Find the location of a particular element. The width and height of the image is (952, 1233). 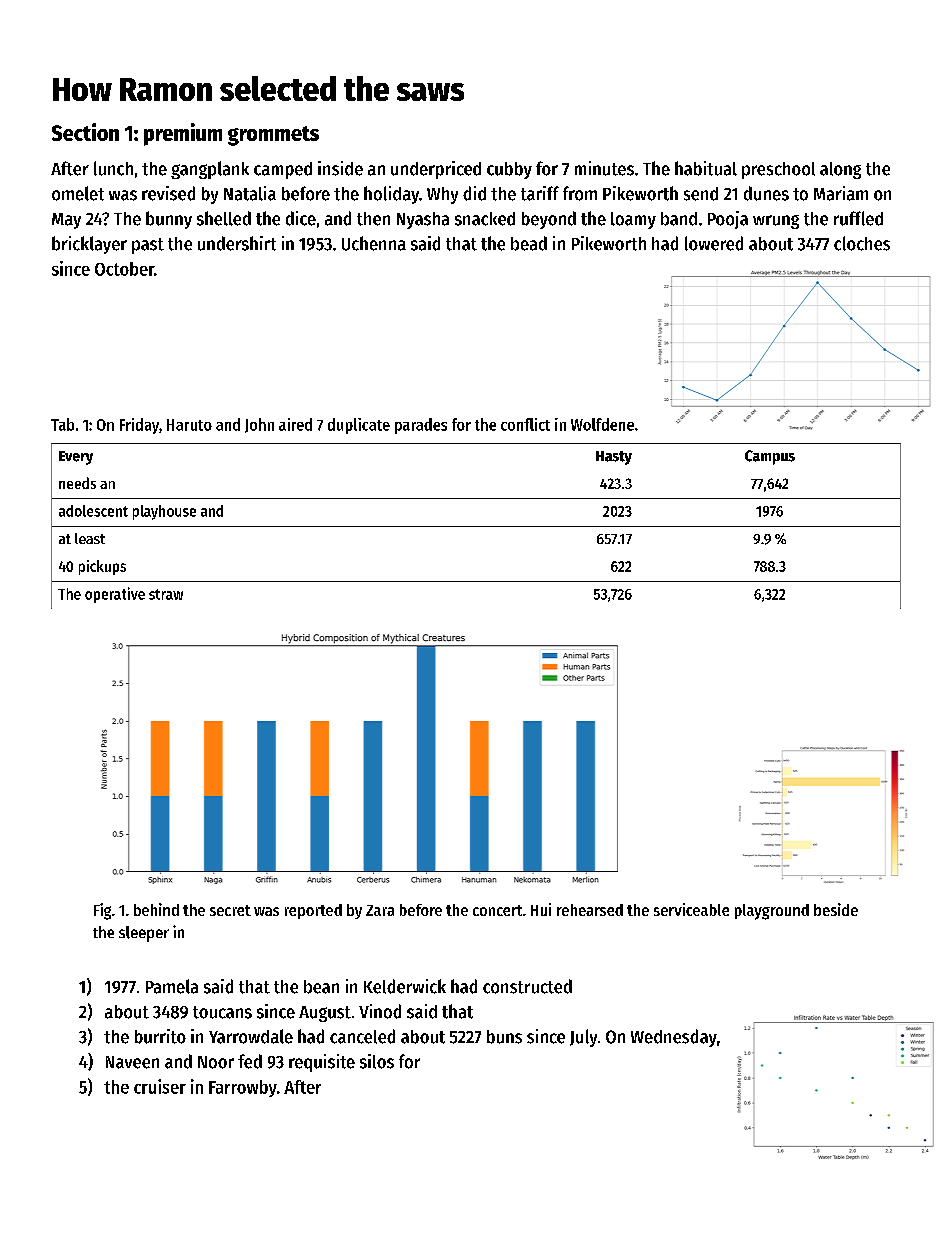

rehearsed is located at coordinates (590, 910).
